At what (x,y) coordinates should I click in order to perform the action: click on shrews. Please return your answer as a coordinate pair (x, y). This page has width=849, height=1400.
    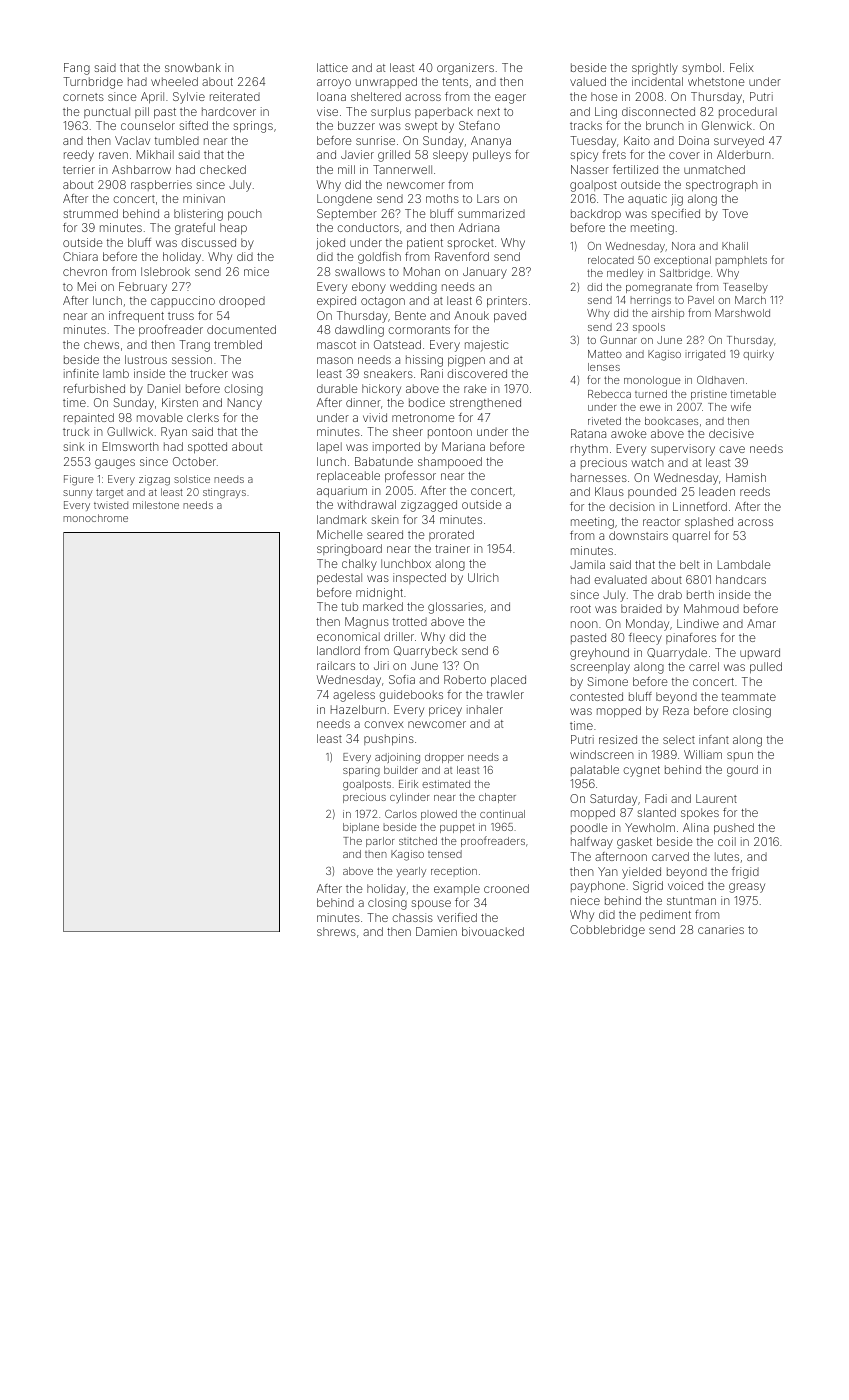
    Looking at the image, I should click on (336, 931).
